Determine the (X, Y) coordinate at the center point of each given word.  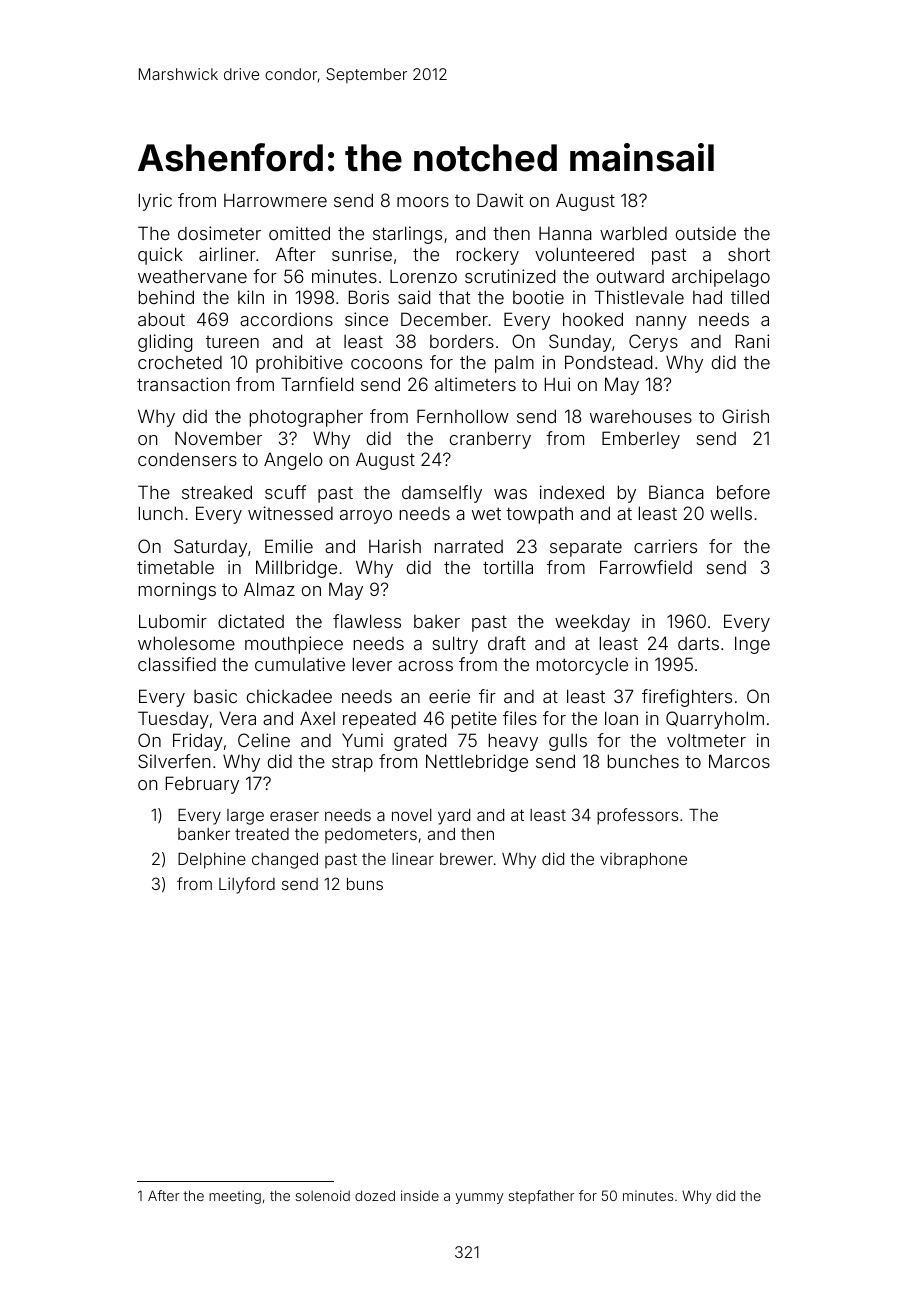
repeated (379, 720)
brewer (466, 859)
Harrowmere (275, 200)
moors (423, 202)
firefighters (687, 698)
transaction (183, 384)
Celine (264, 740)
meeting (235, 1197)
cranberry (490, 440)
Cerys (653, 343)
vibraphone (643, 861)
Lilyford (247, 885)
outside (706, 233)
